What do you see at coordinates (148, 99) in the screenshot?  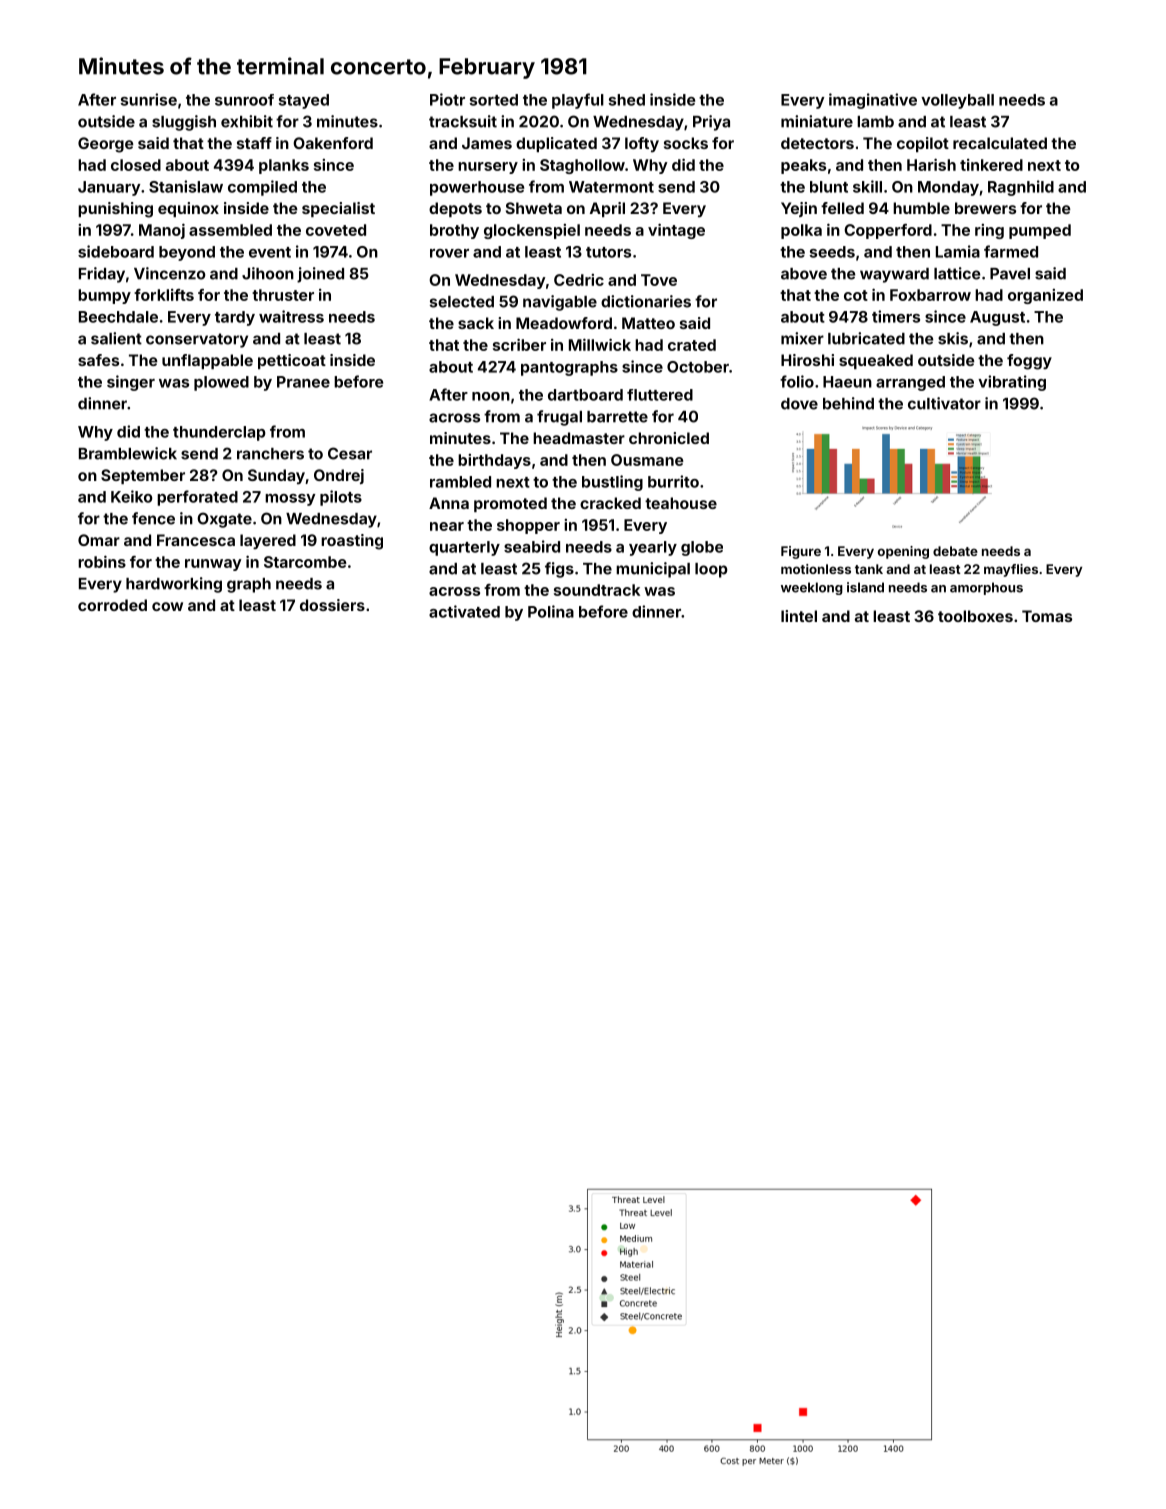 I see `sunrise` at bounding box center [148, 99].
